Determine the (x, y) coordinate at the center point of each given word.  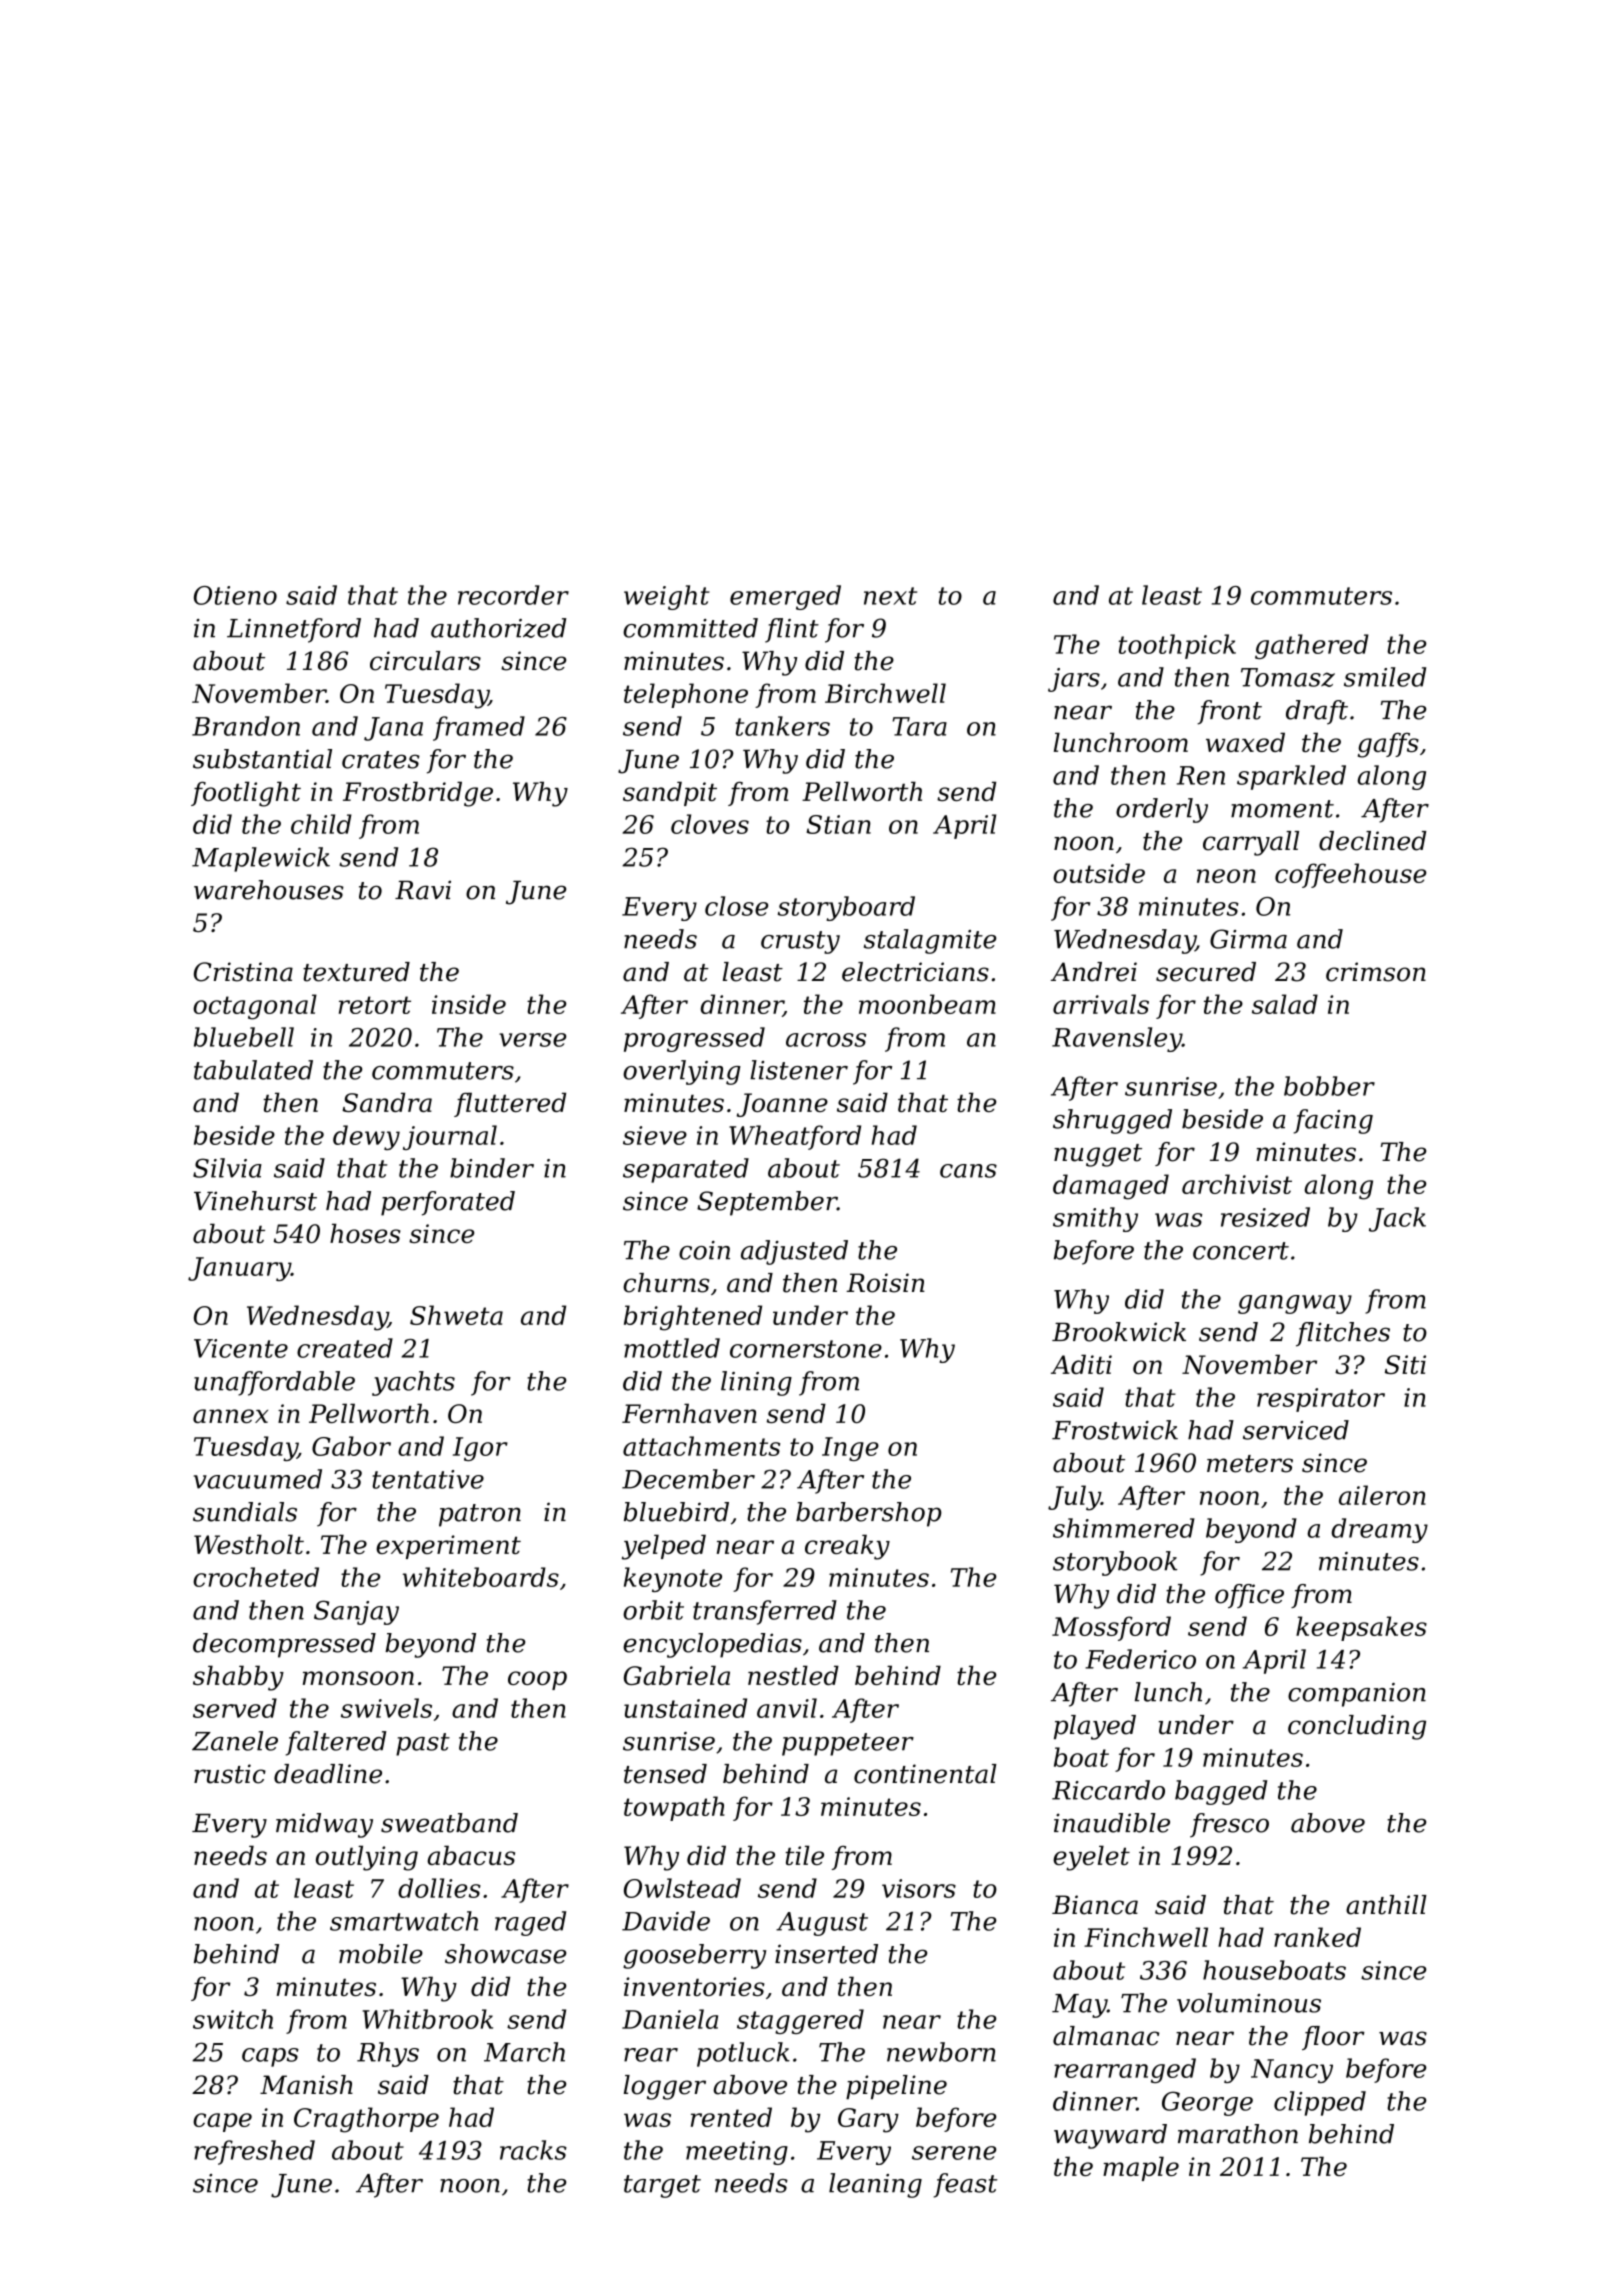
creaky (847, 1547)
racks (533, 2150)
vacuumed (258, 1479)
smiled (1385, 677)
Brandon (246, 726)
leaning (875, 2185)
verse (532, 1040)
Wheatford (795, 1137)
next (890, 596)
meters (1250, 1464)
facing (1333, 1121)
